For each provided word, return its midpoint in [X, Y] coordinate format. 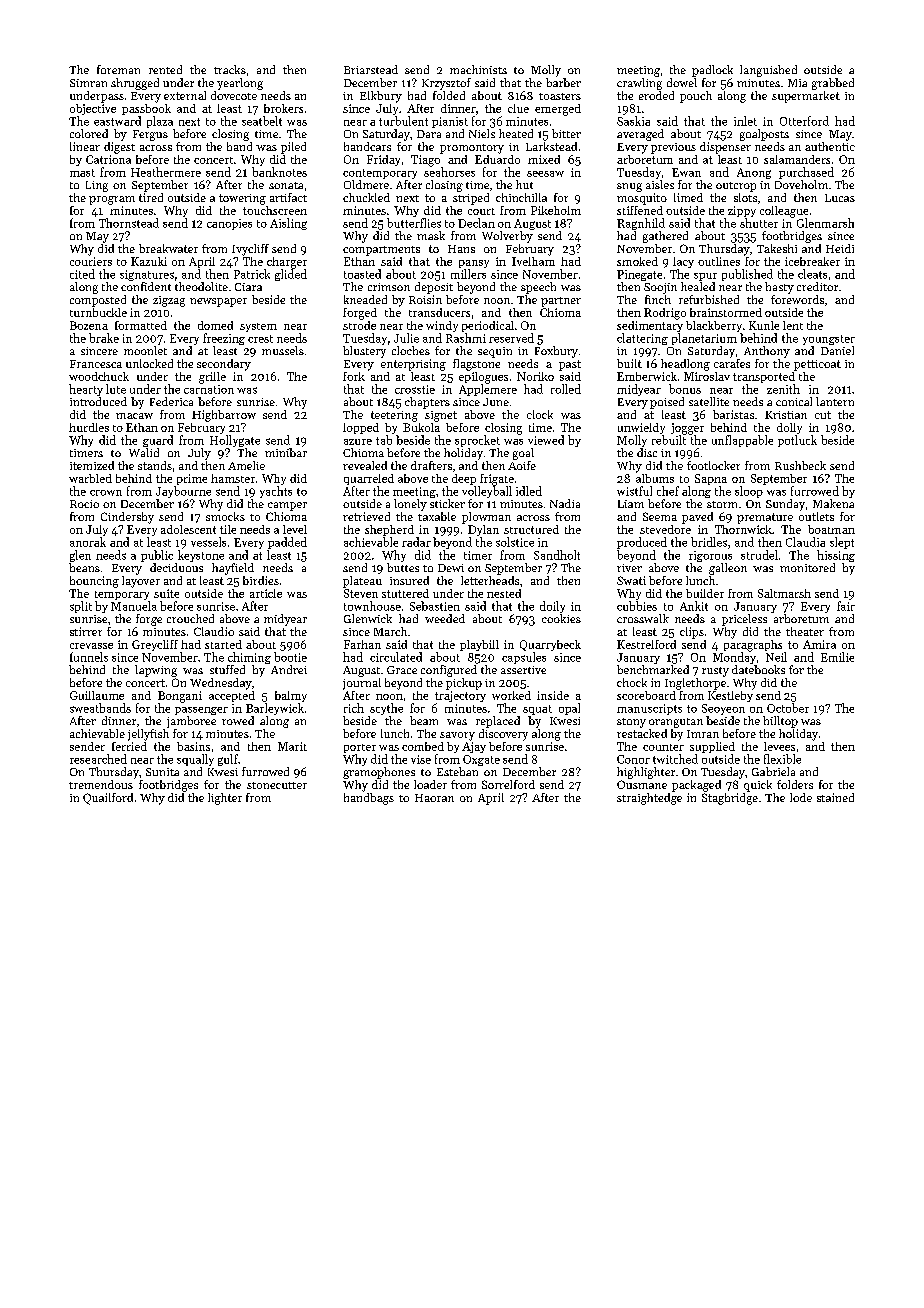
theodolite [201, 286]
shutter [759, 223]
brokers [283, 108]
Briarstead [371, 69]
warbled [90, 478]
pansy [474, 264]
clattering [642, 339]
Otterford [804, 121]
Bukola [421, 427]
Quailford [108, 799]
